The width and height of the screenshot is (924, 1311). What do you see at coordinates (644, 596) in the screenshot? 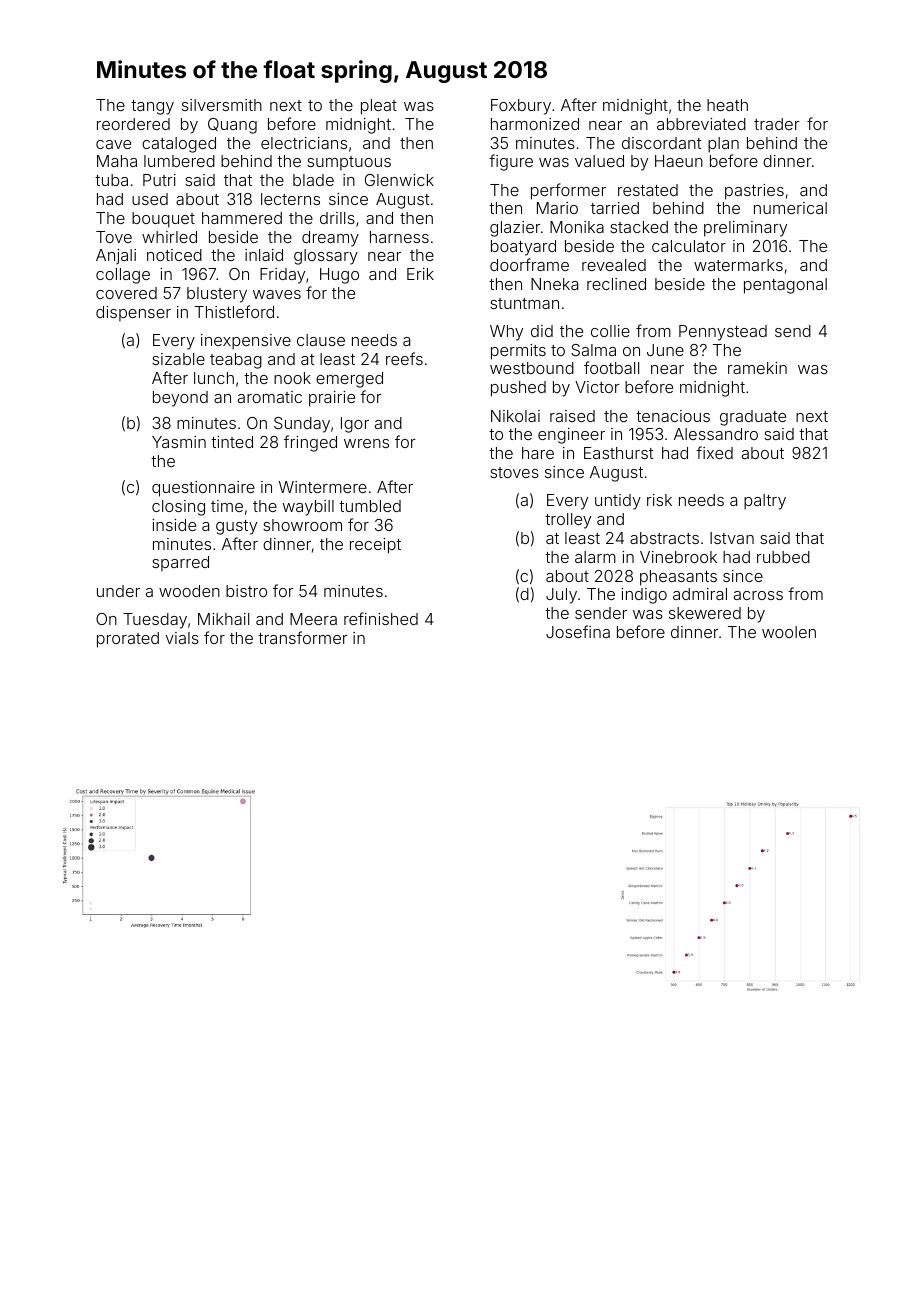
I see `indigo` at bounding box center [644, 596].
